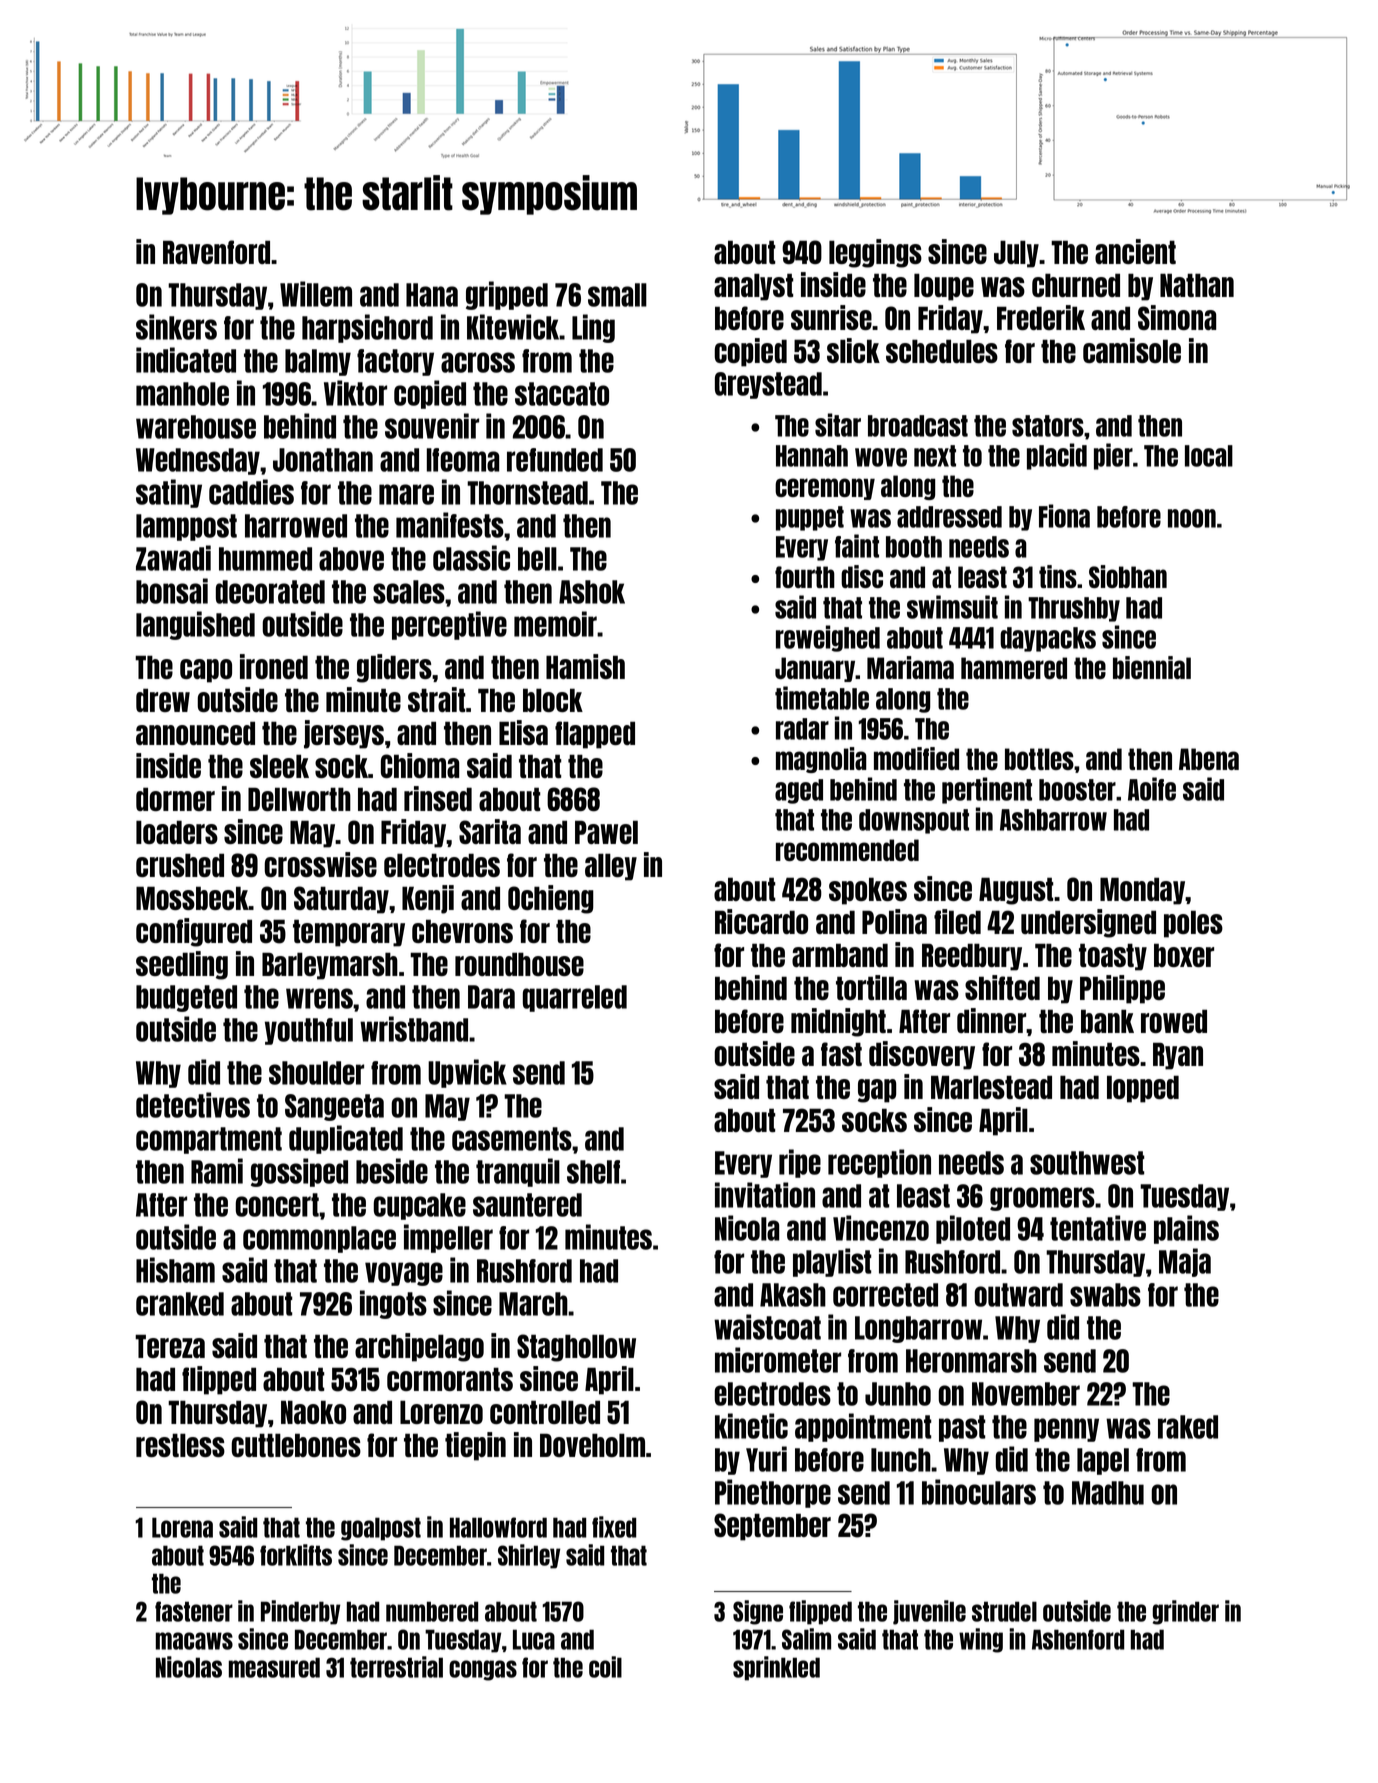 The height and width of the image is (1783, 1378). Describe the element at coordinates (944, 287) in the image. I see `loupe` at that location.
